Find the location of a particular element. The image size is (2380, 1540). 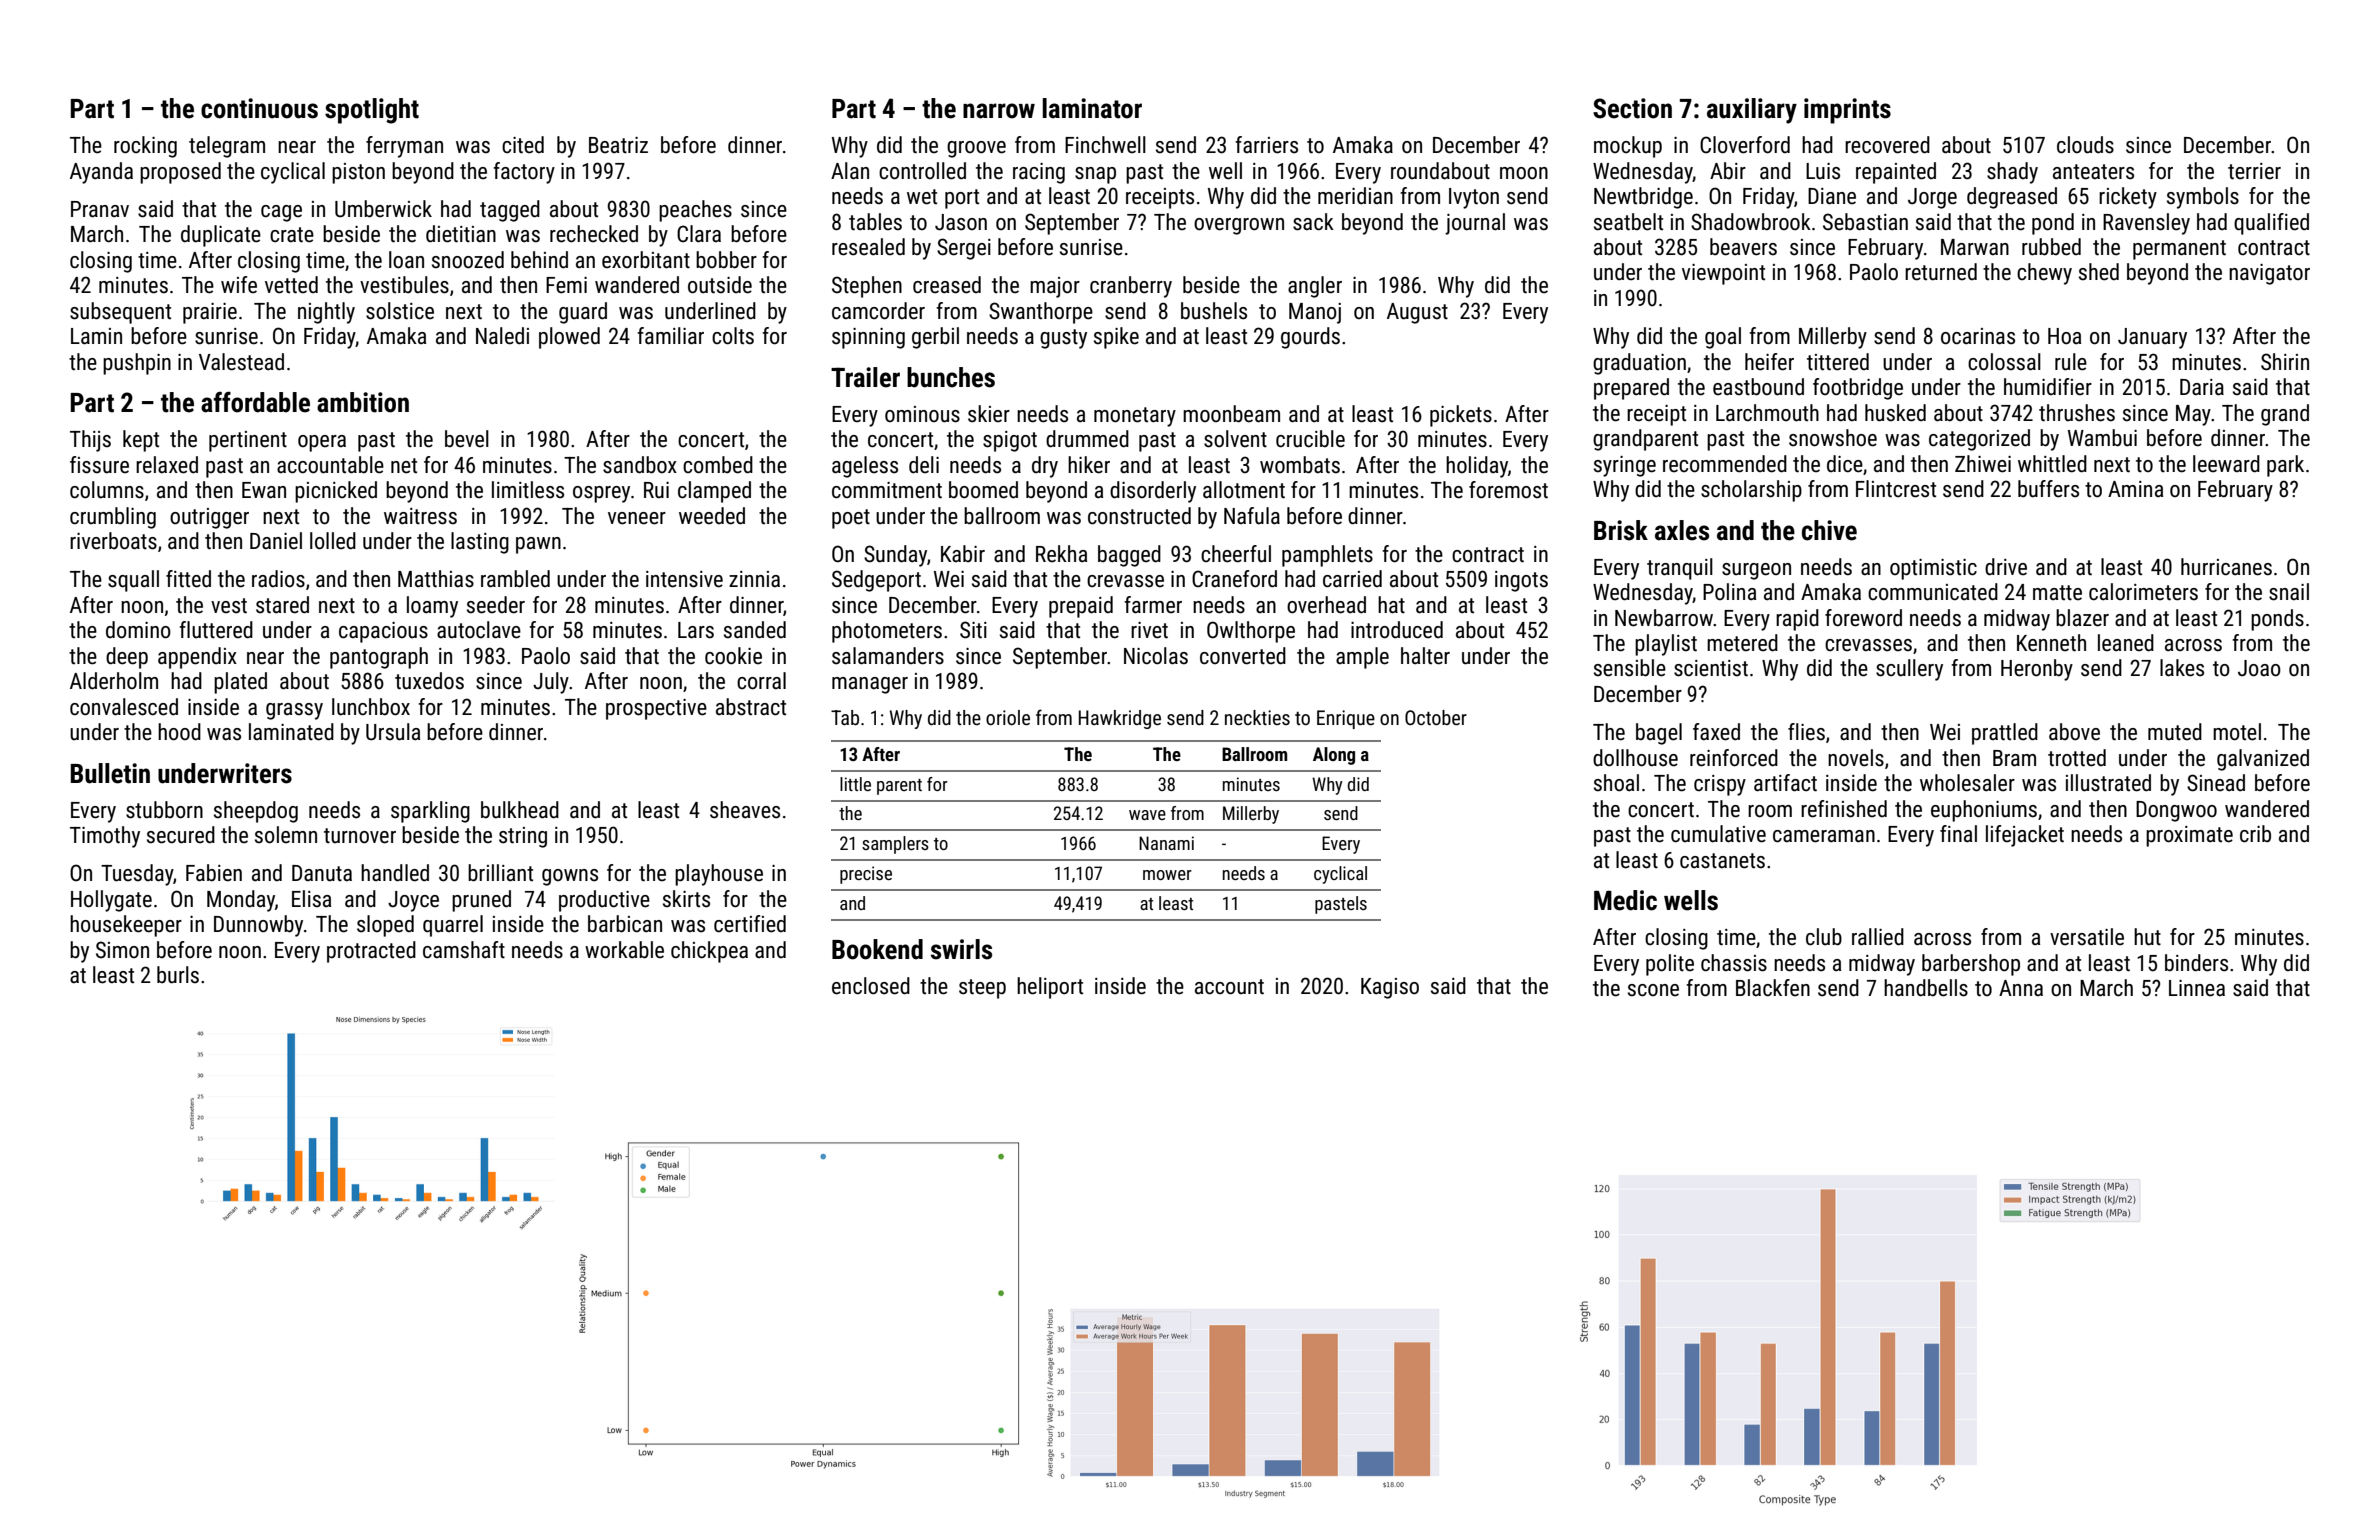

string is located at coordinates (523, 837).
